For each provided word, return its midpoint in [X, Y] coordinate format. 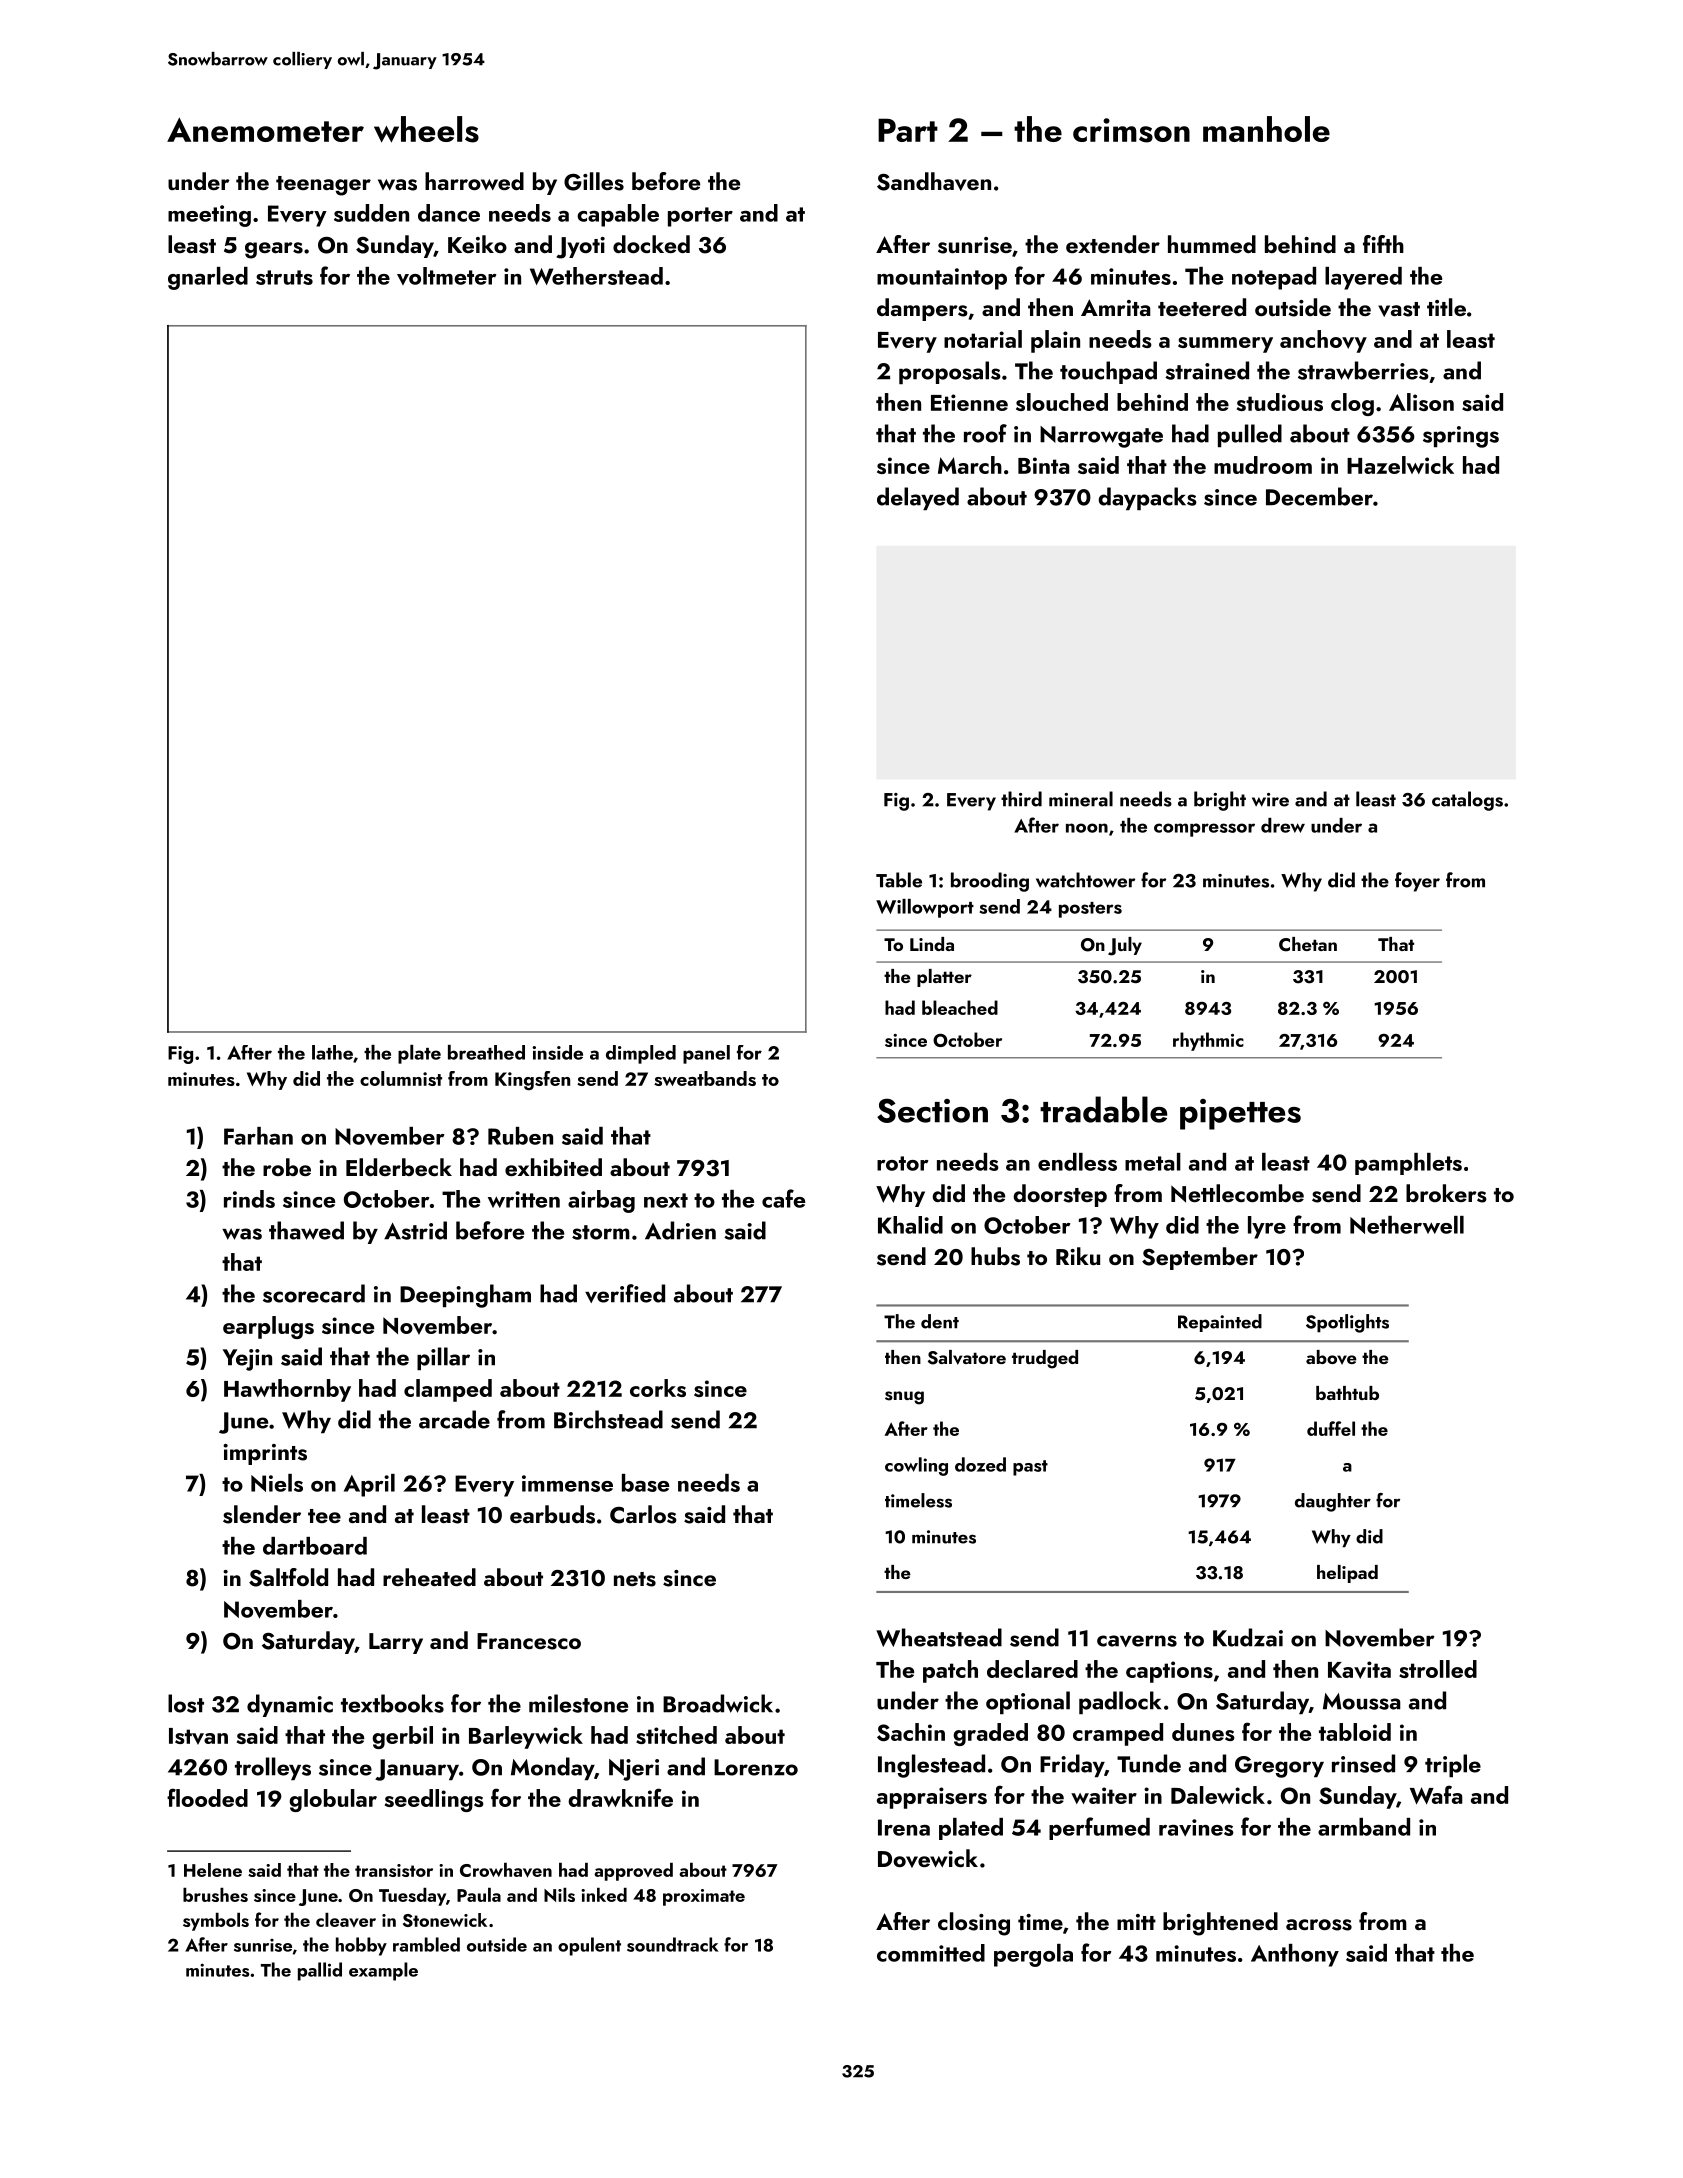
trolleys [273, 1768]
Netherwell [1407, 1225]
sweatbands [705, 1078]
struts [284, 277]
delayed [918, 498]
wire [1270, 800]
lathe [332, 1052]
